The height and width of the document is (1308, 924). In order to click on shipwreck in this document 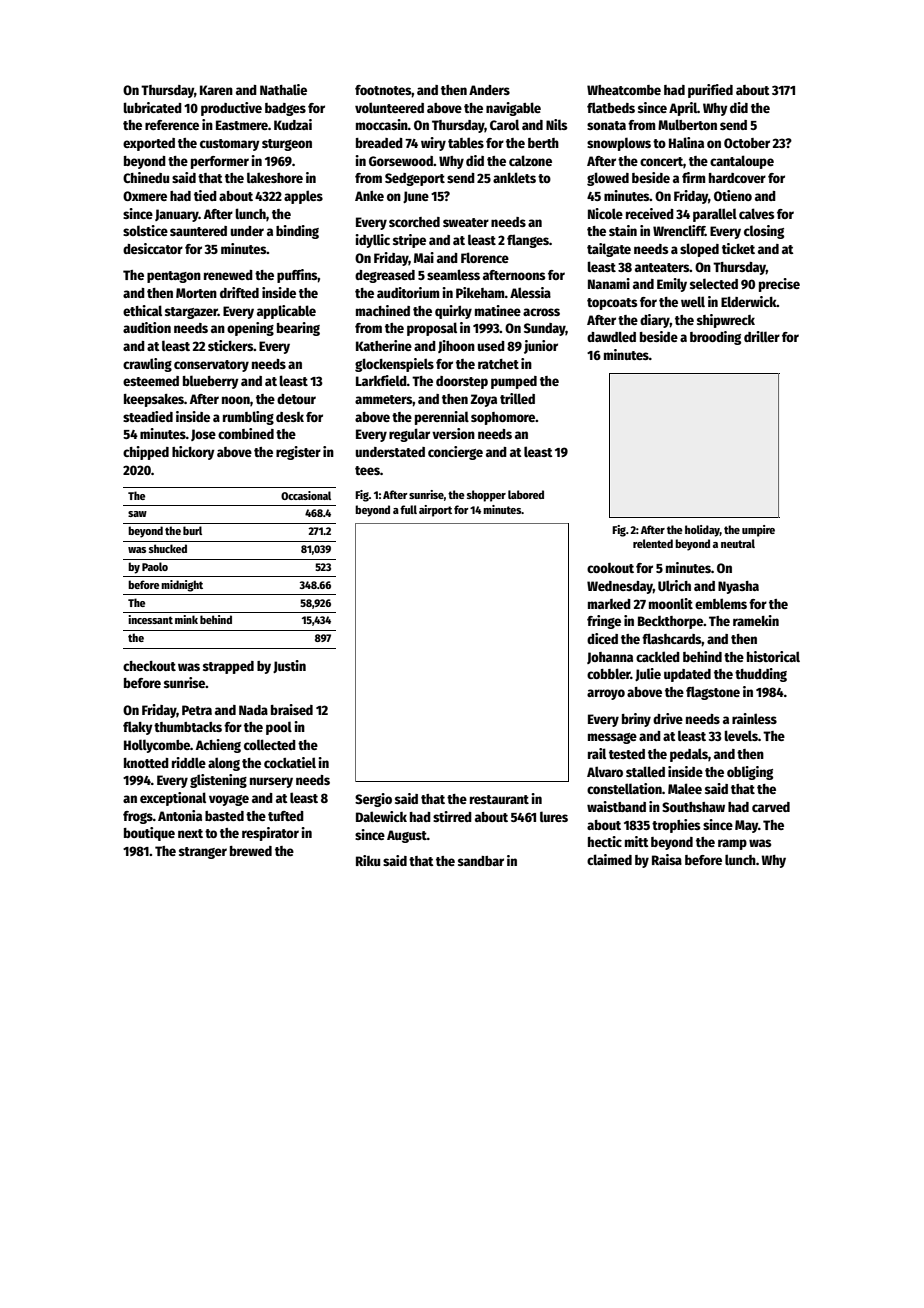, I will do `click(726, 321)`.
